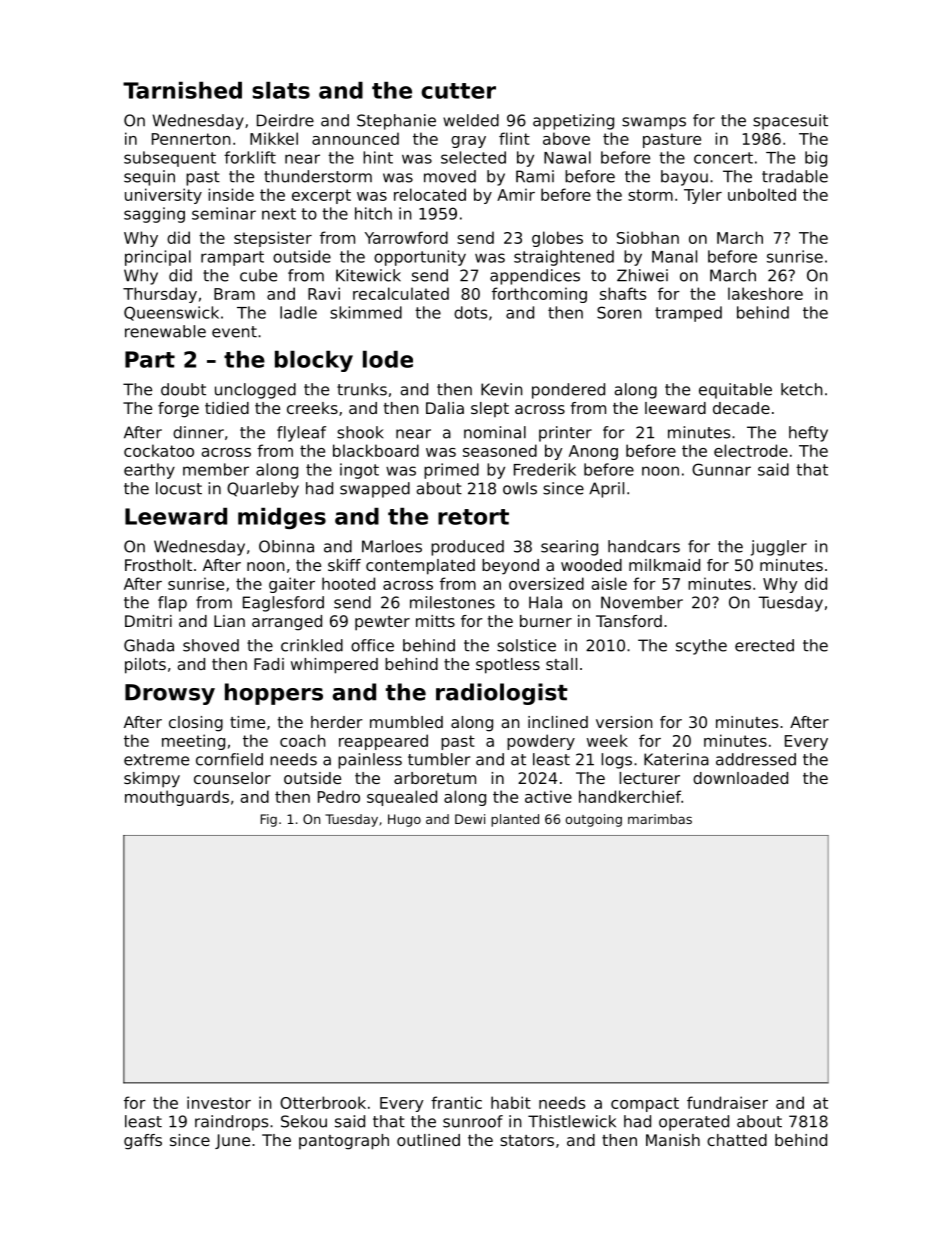 Image resolution: width=952 pixels, height=1233 pixels. Describe the element at coordinates (301, 434) in the page. I see `flyleaf` at that location.
